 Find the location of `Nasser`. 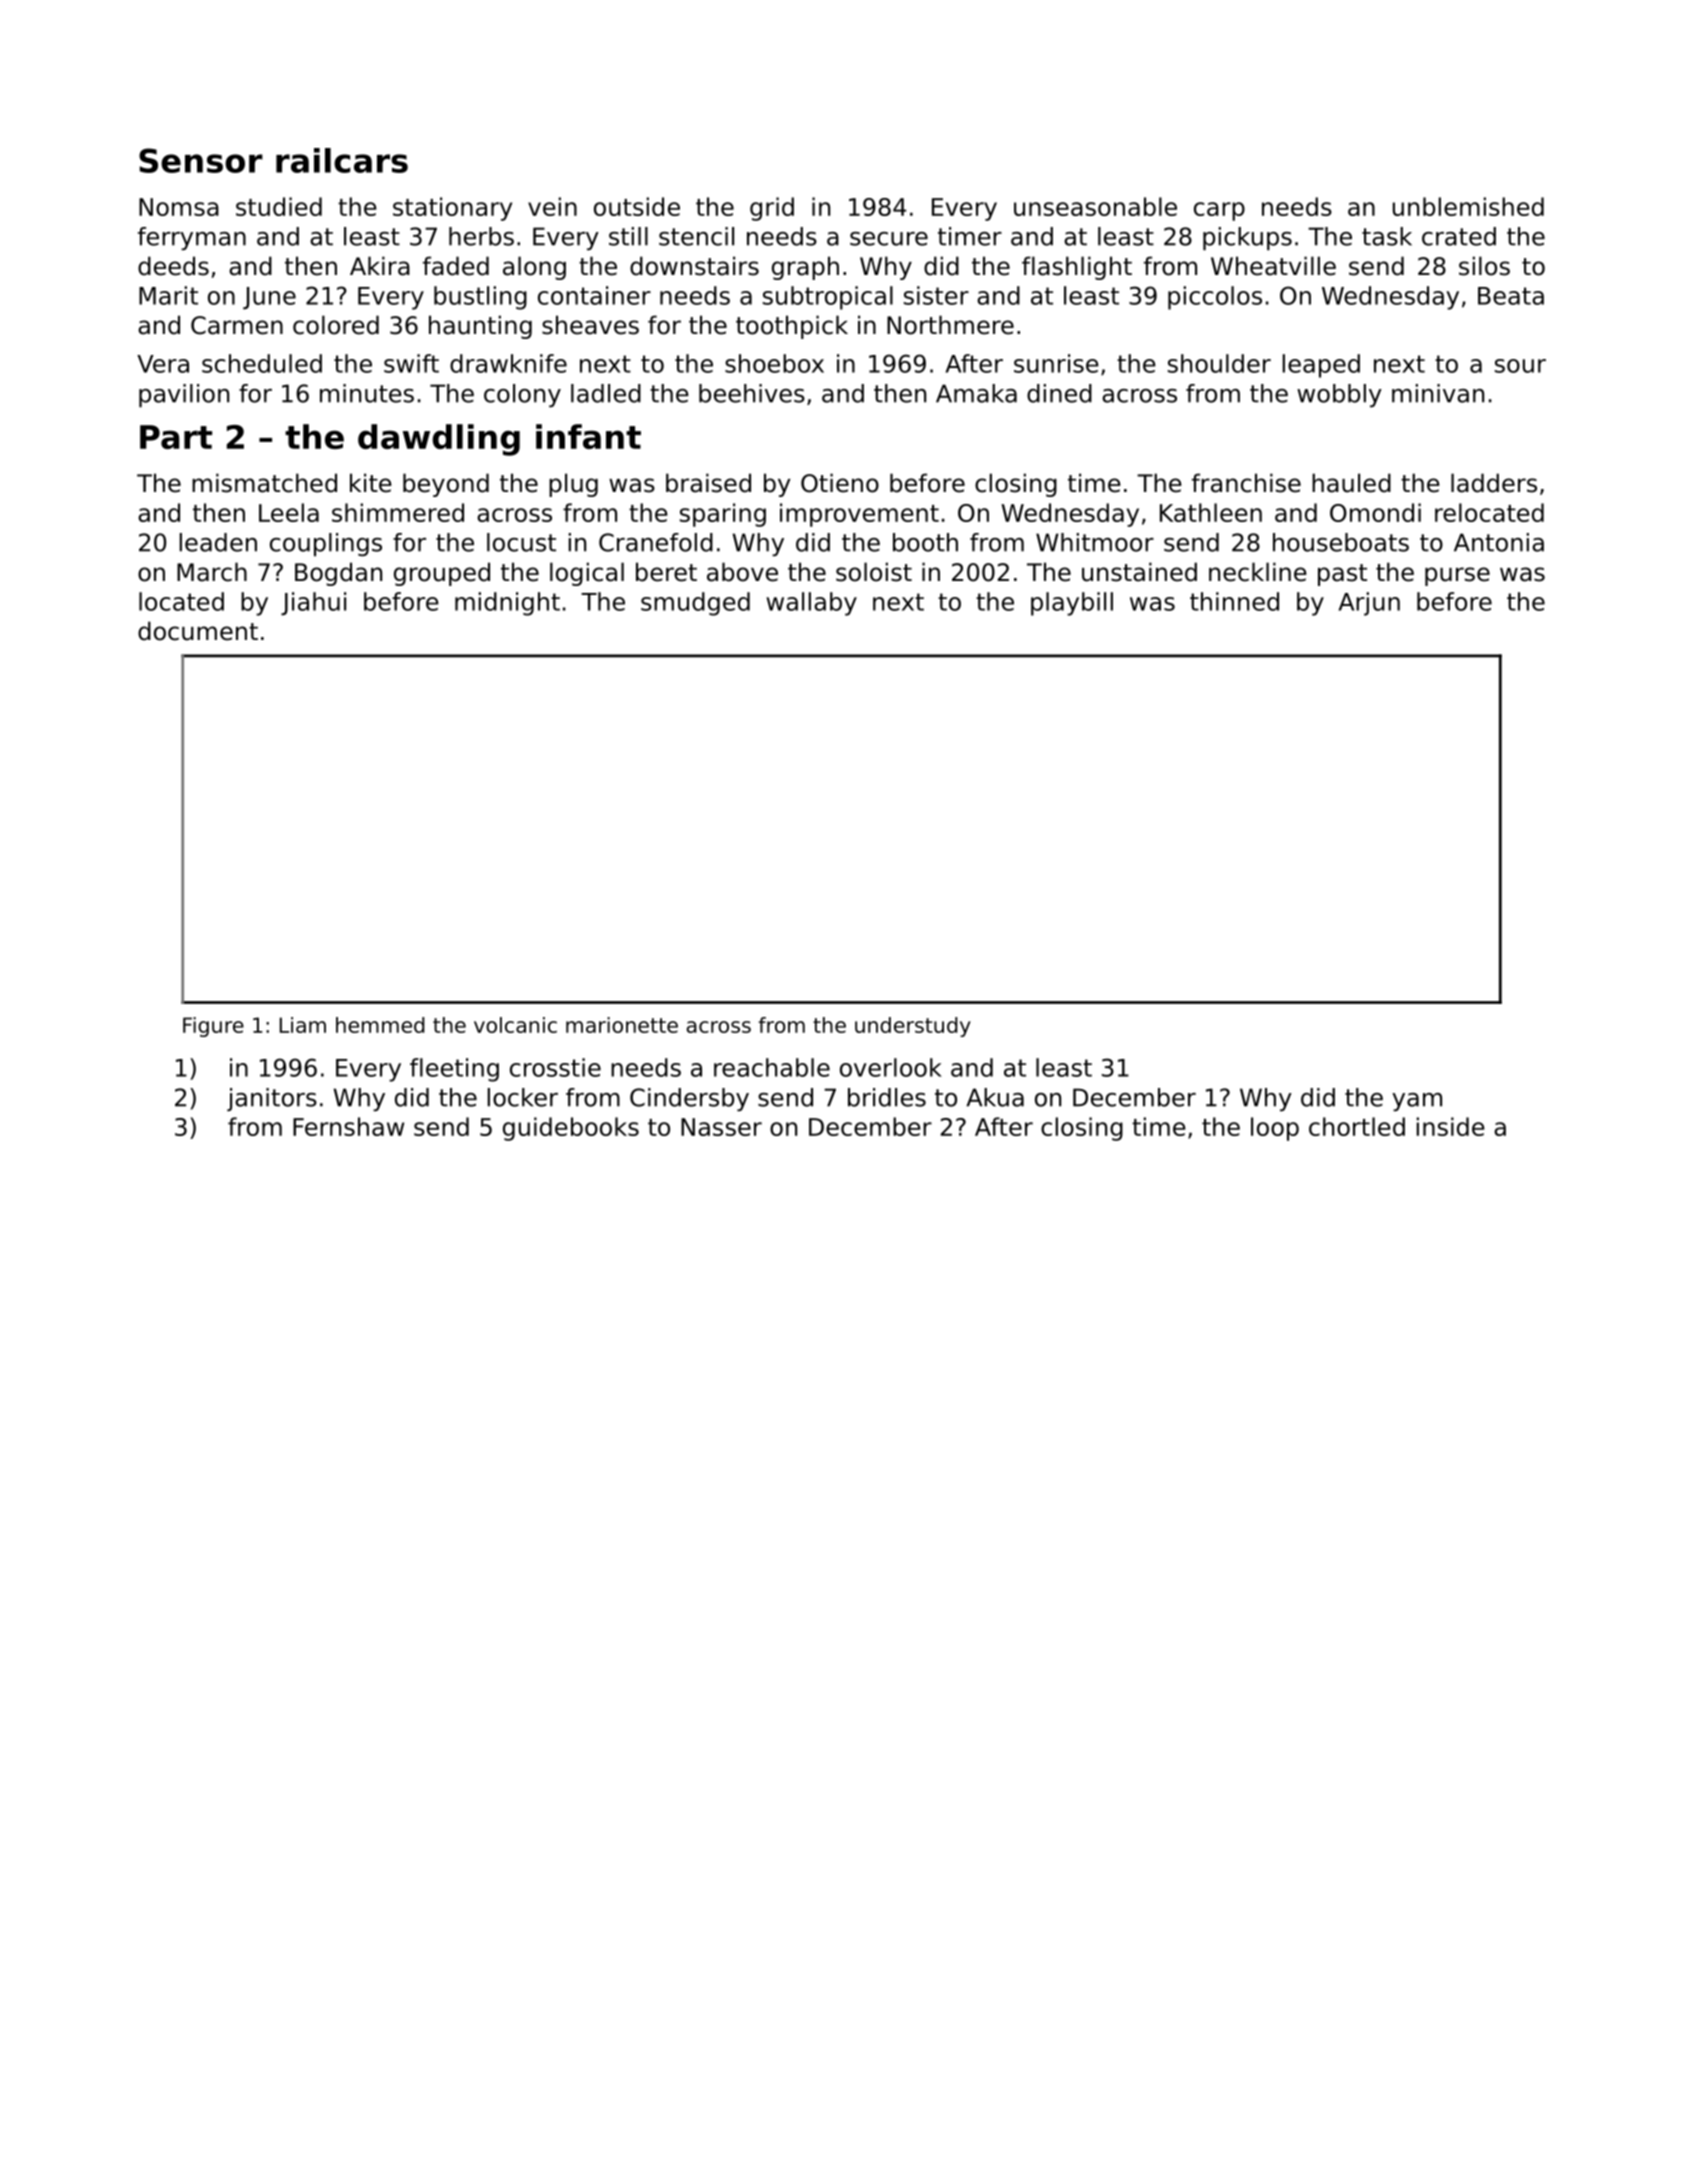

Nasser is located at coordinates (721, 1127).
